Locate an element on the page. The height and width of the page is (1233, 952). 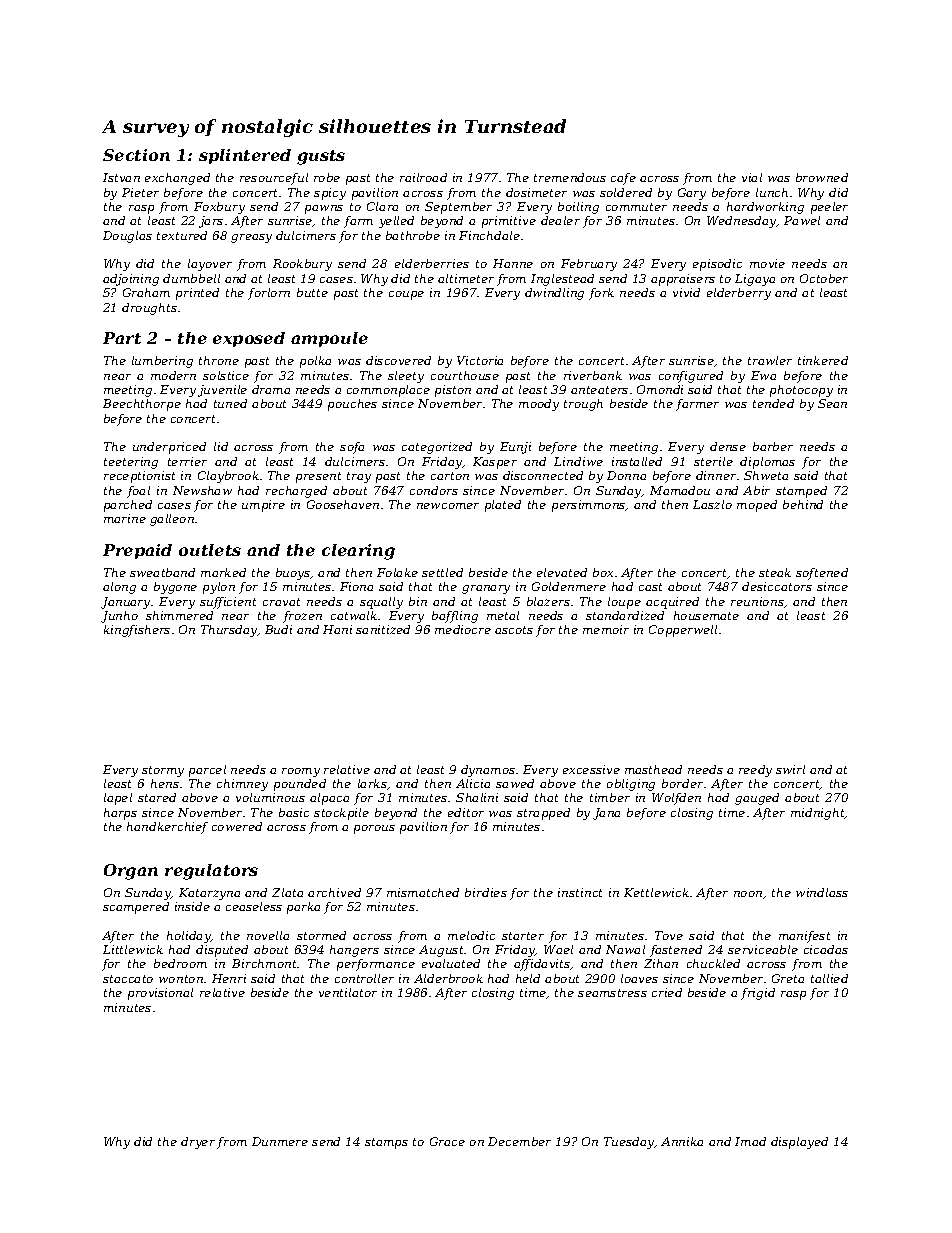
Folake is located at coordinates (397, 572).
